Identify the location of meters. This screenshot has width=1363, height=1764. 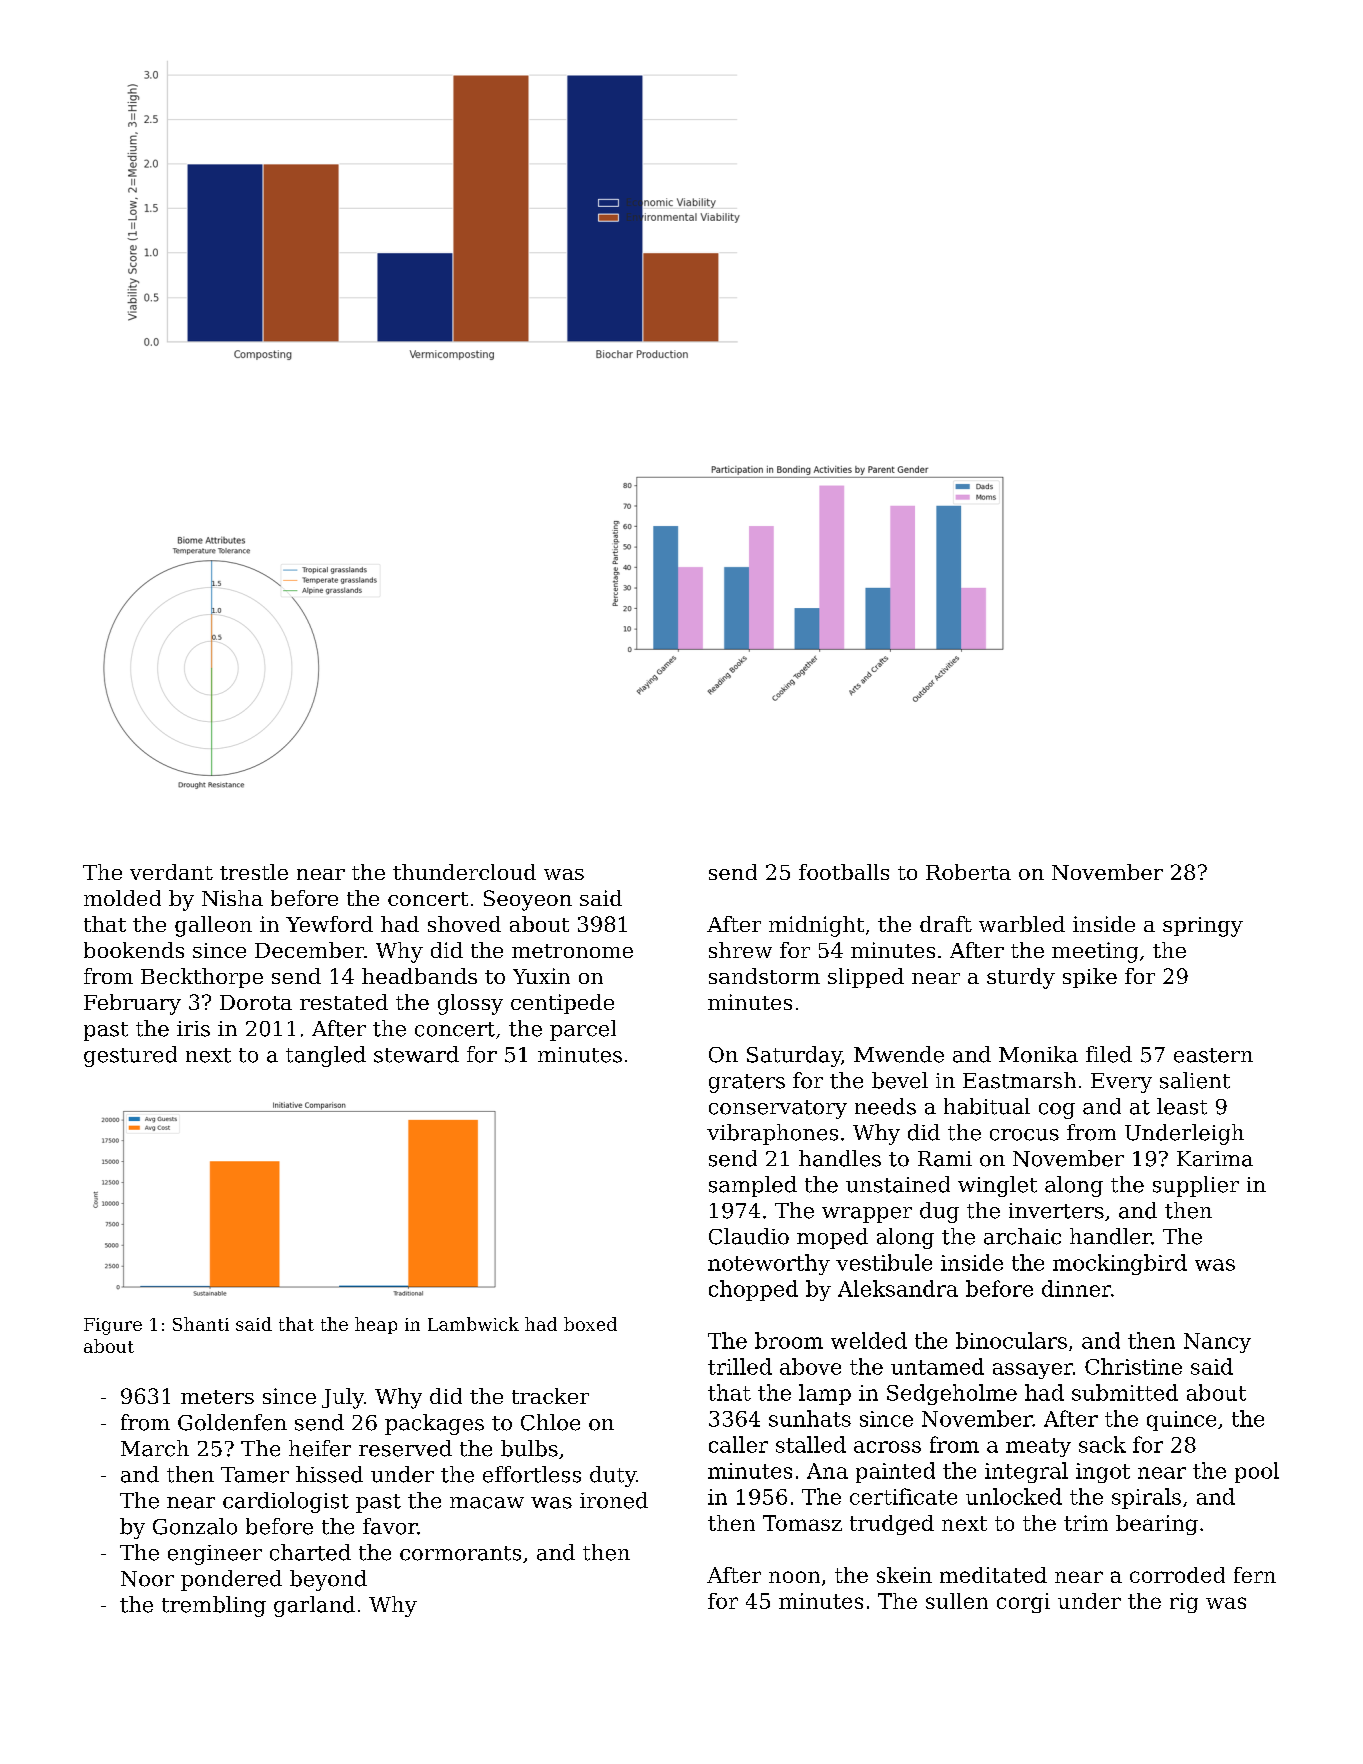
(217, 1397).
